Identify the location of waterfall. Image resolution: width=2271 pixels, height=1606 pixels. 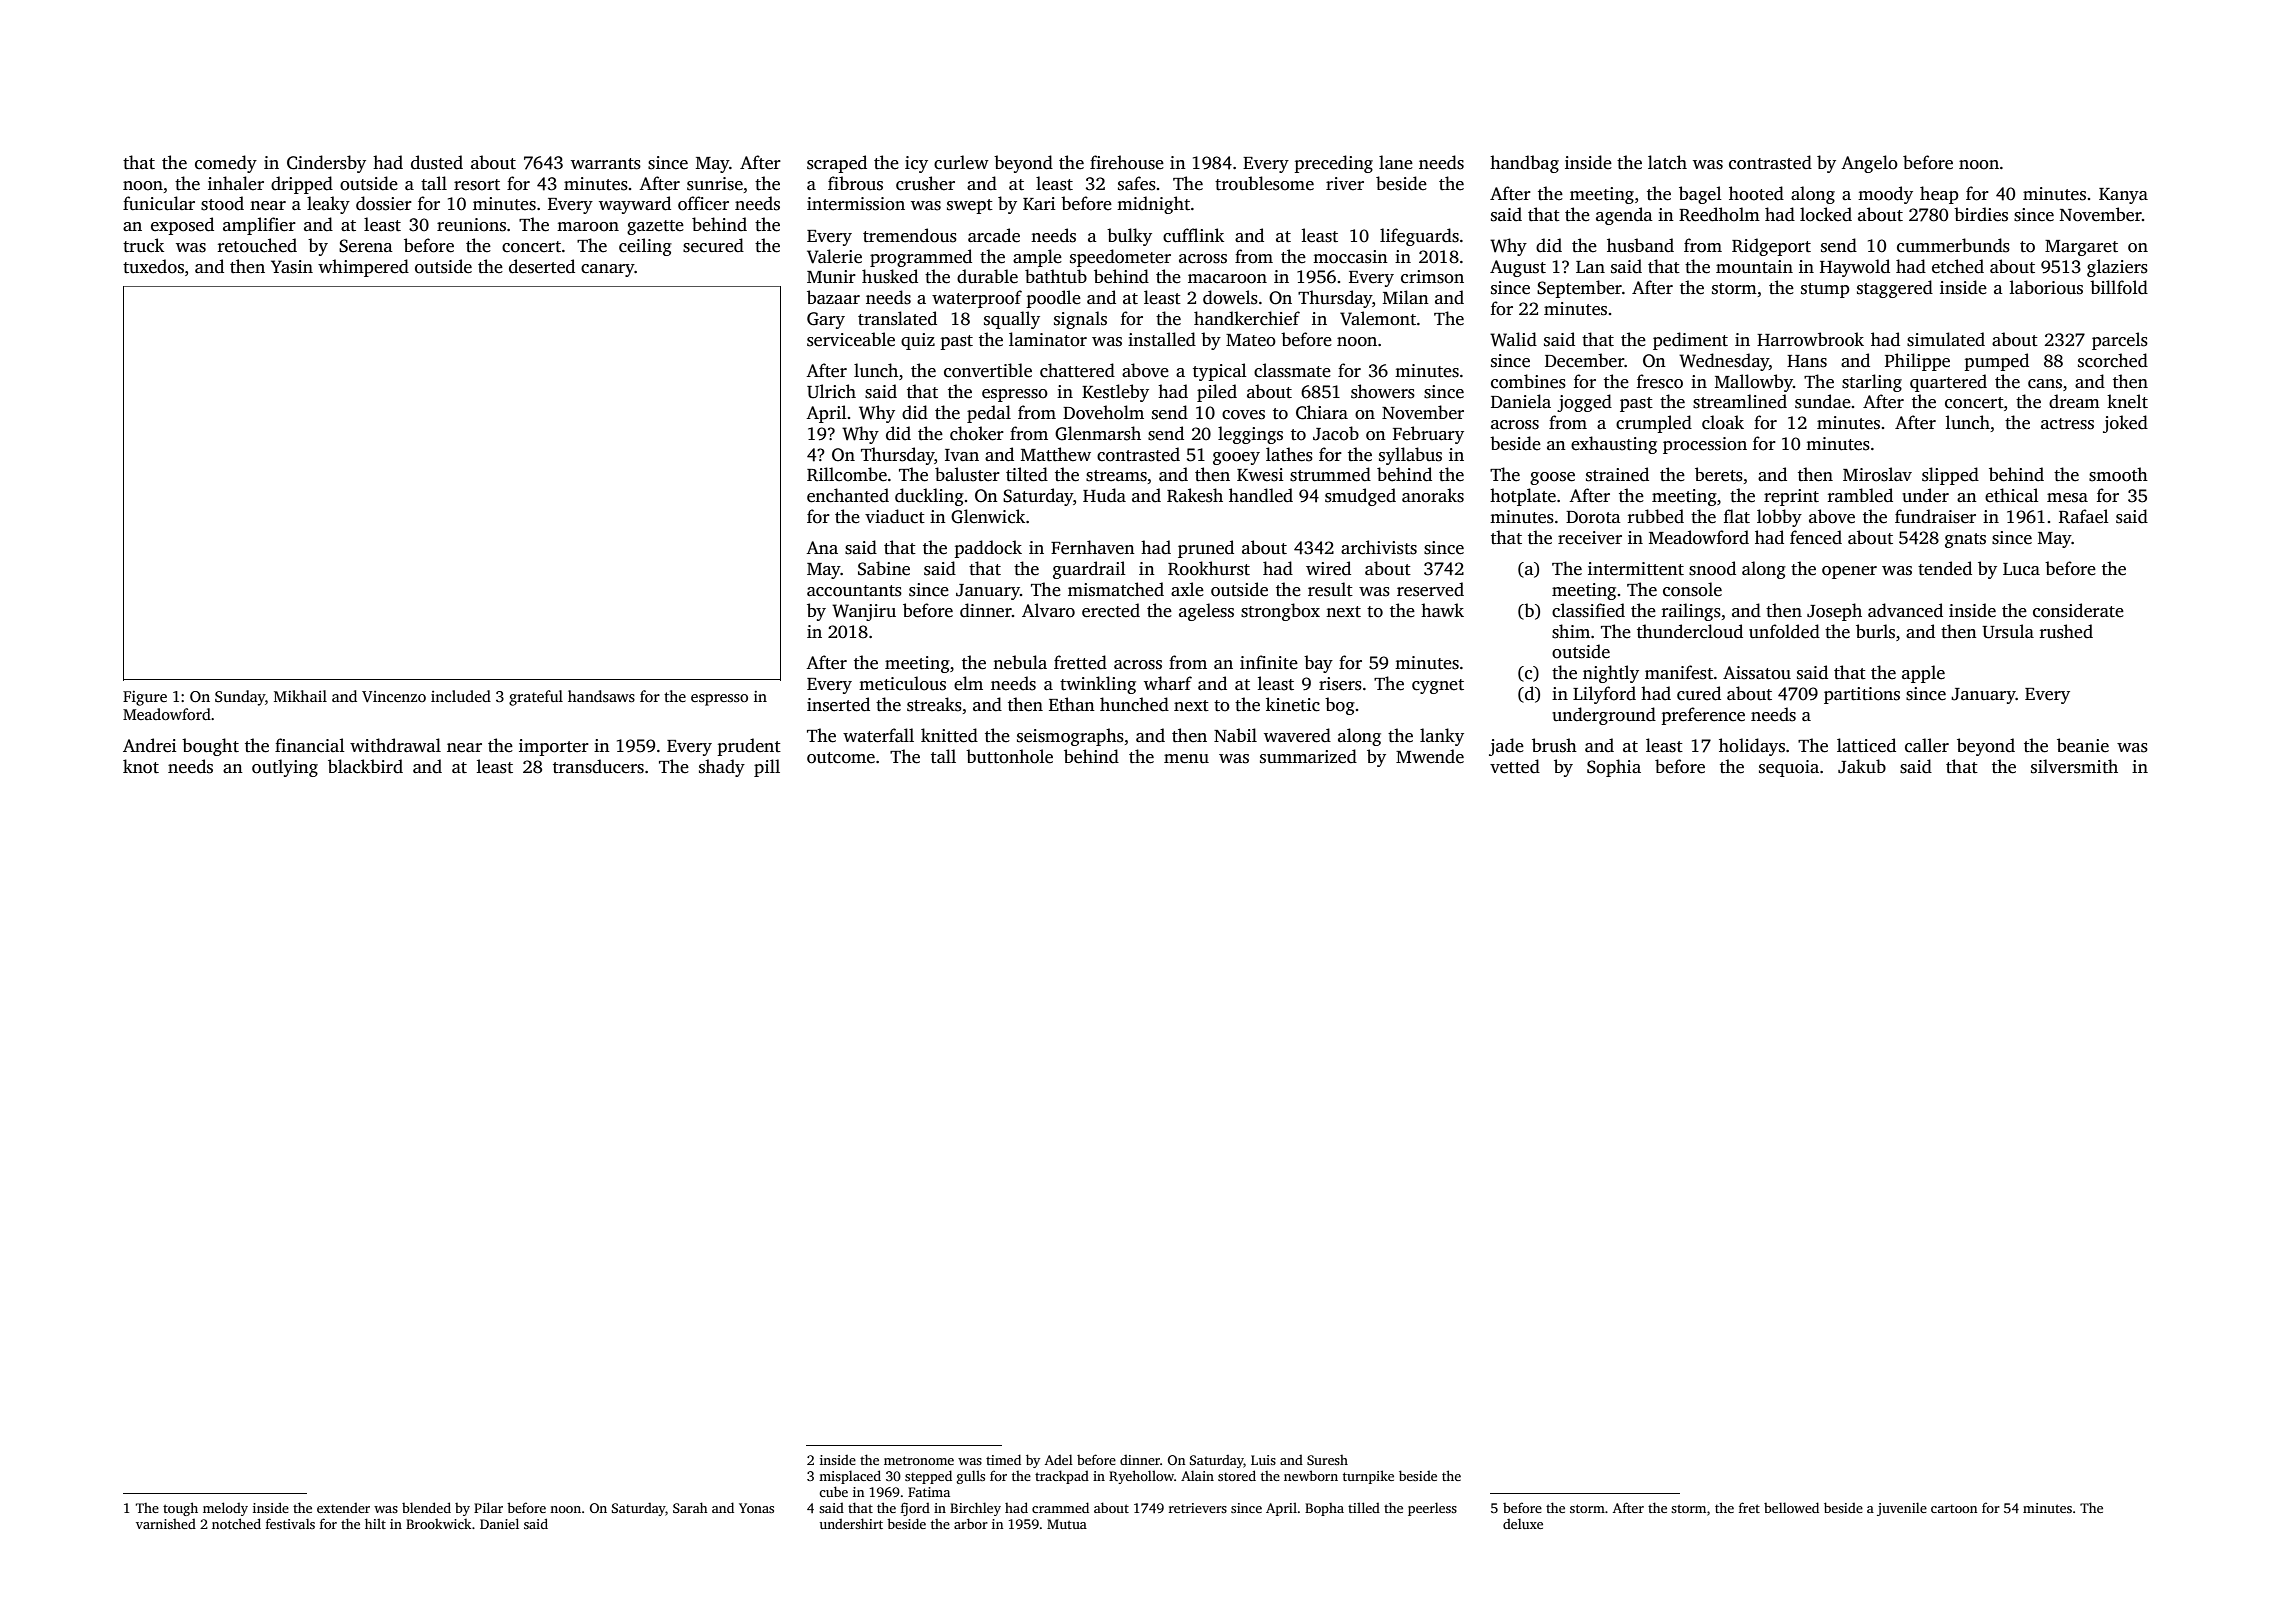
(878, 735).
